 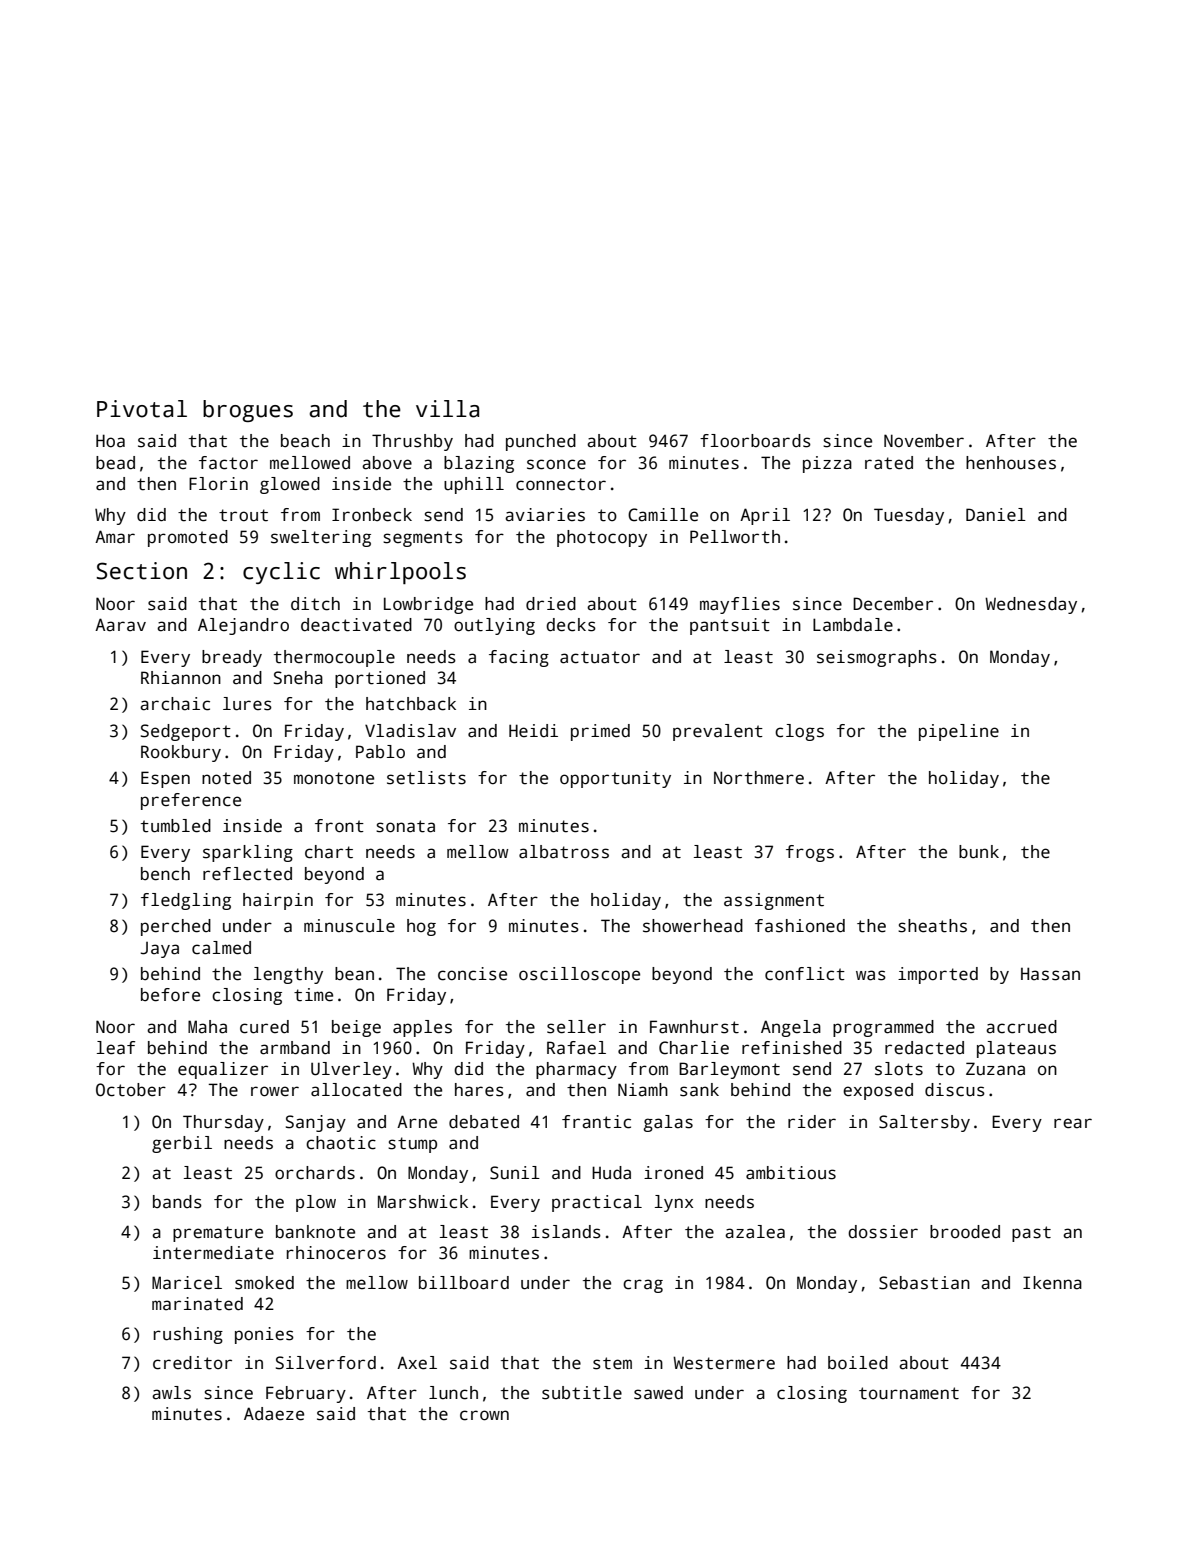 What do you see at coordinates (735, 537) in the screenshot?
I see `Pellworth` at bounding box center [735, 537].
